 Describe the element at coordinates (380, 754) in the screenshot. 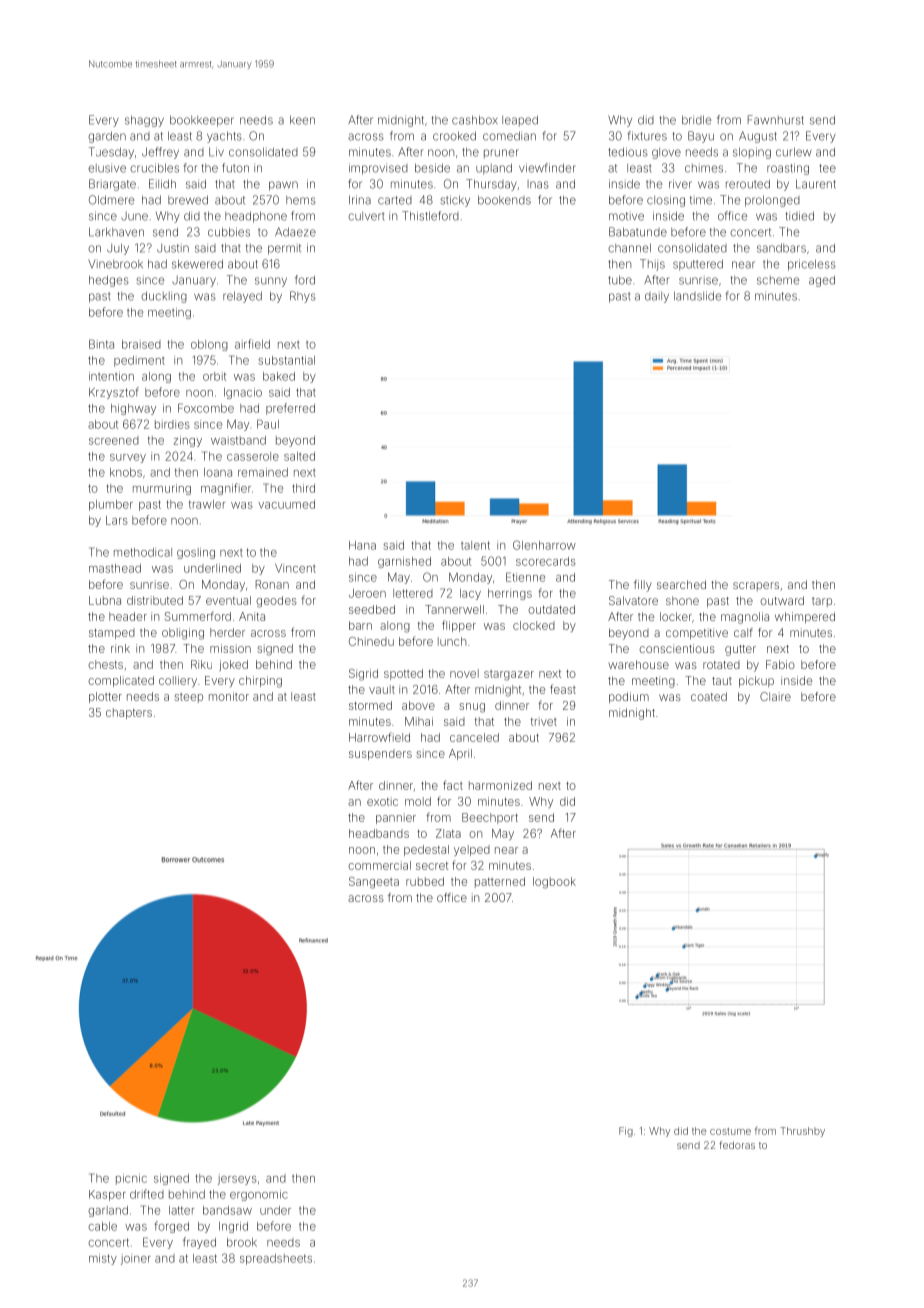

I see `suspenders` at that location.
